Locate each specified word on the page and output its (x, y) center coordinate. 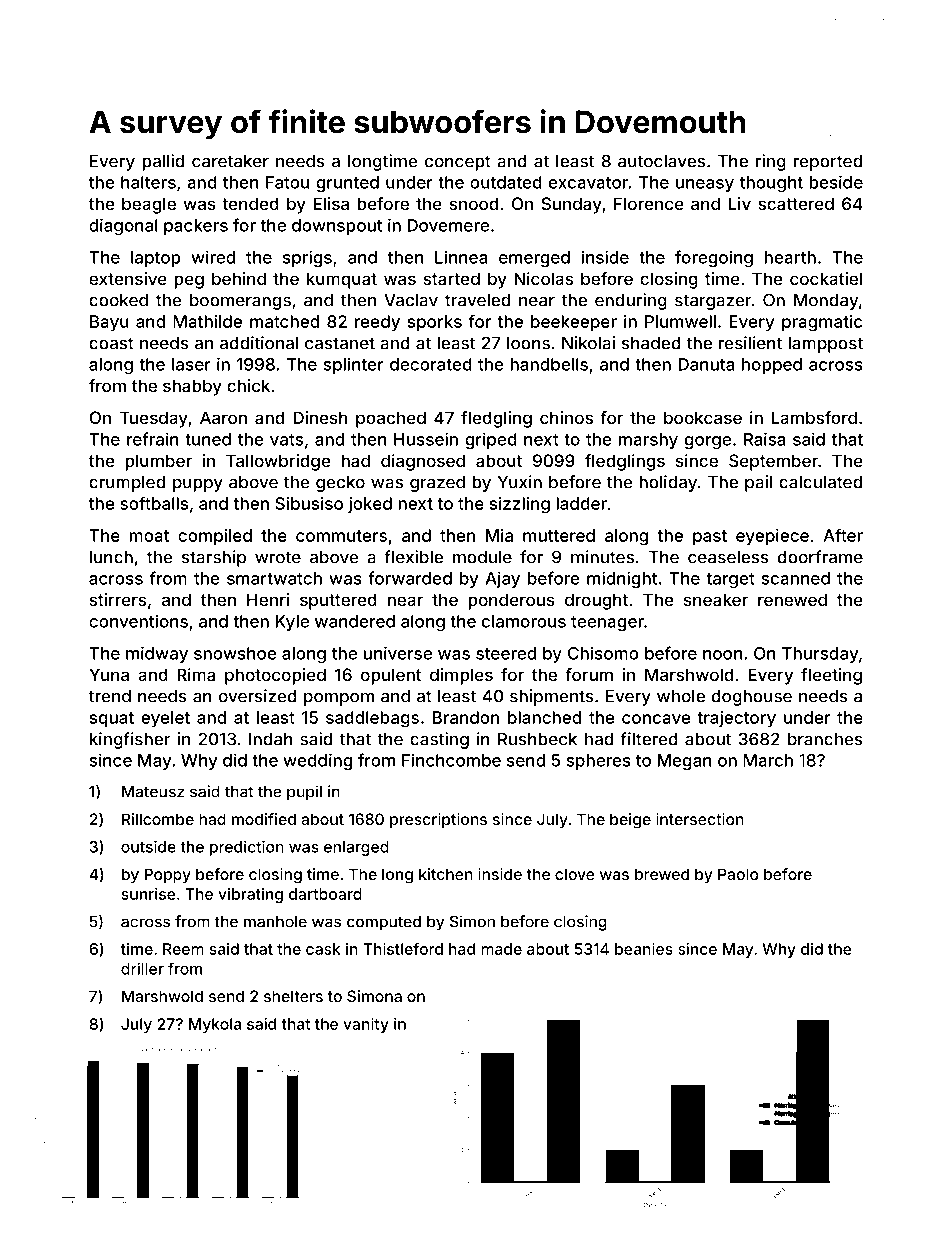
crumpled (127, 484)
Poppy (168, 876)
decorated (431, 364)
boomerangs (240, 302)
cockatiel (826, 278)
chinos (566, 417)
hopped (772, 366)
